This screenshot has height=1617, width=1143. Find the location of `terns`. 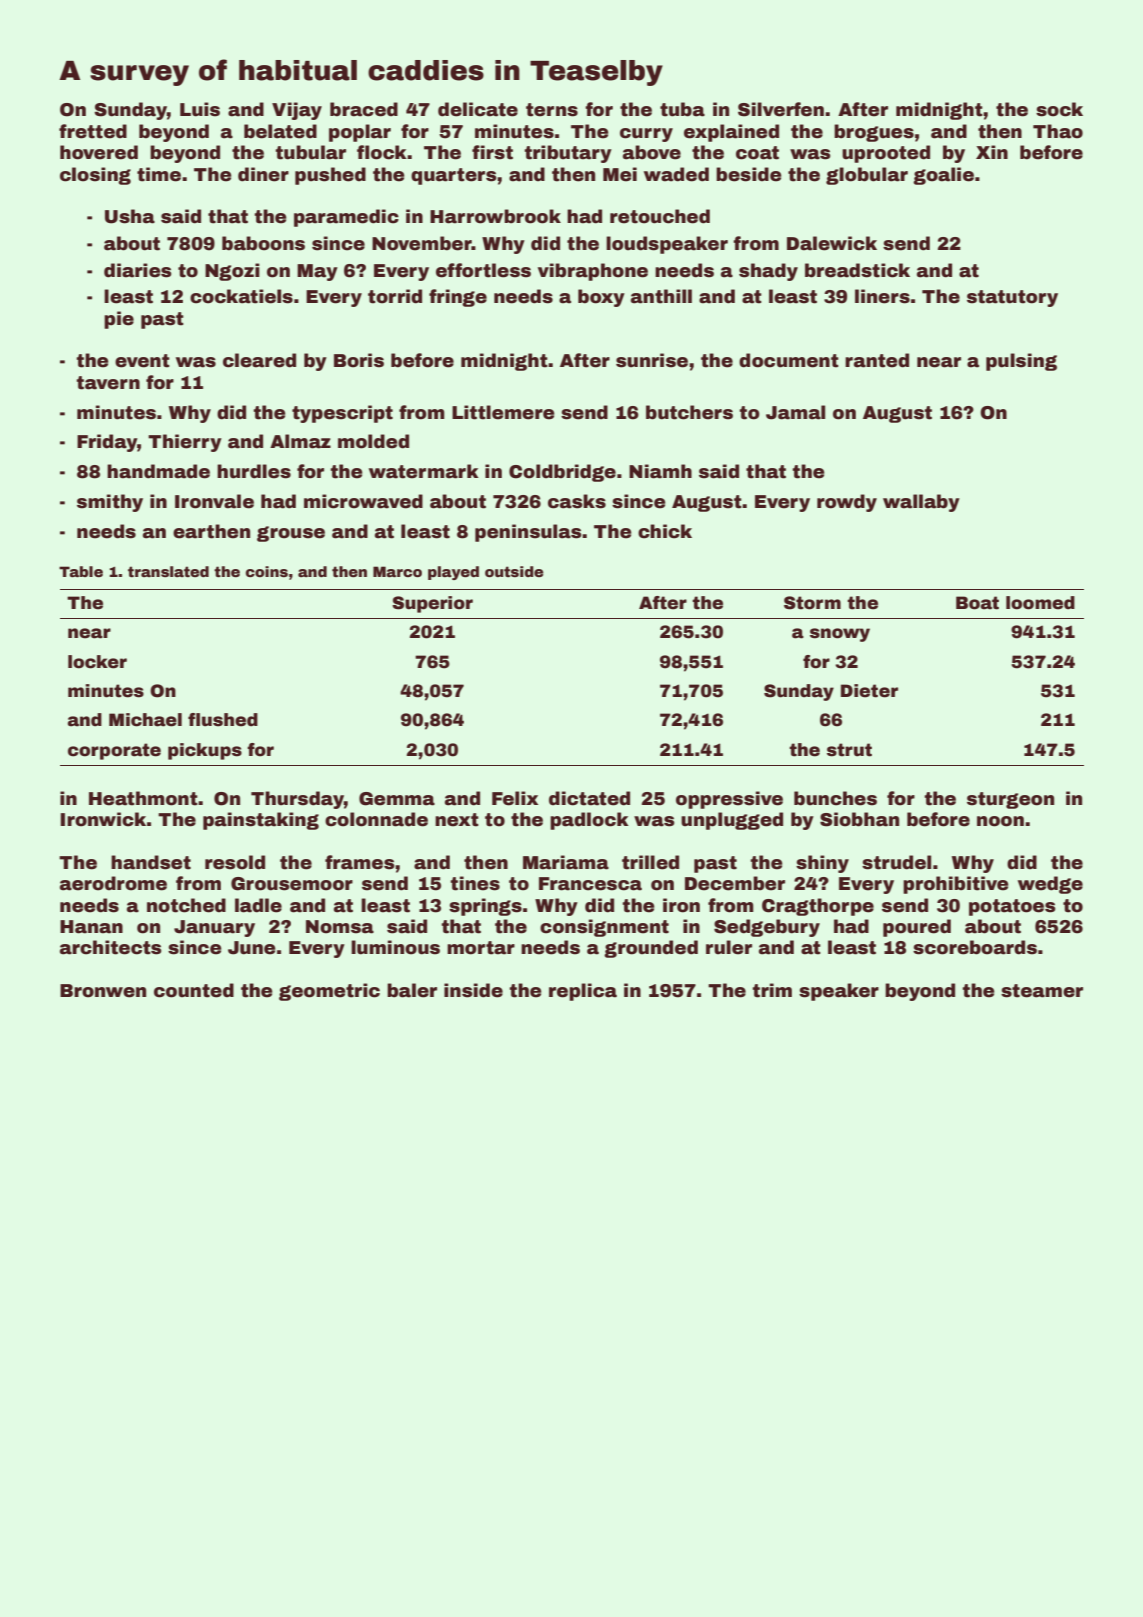

terns is located at coordinates (552, 110).
